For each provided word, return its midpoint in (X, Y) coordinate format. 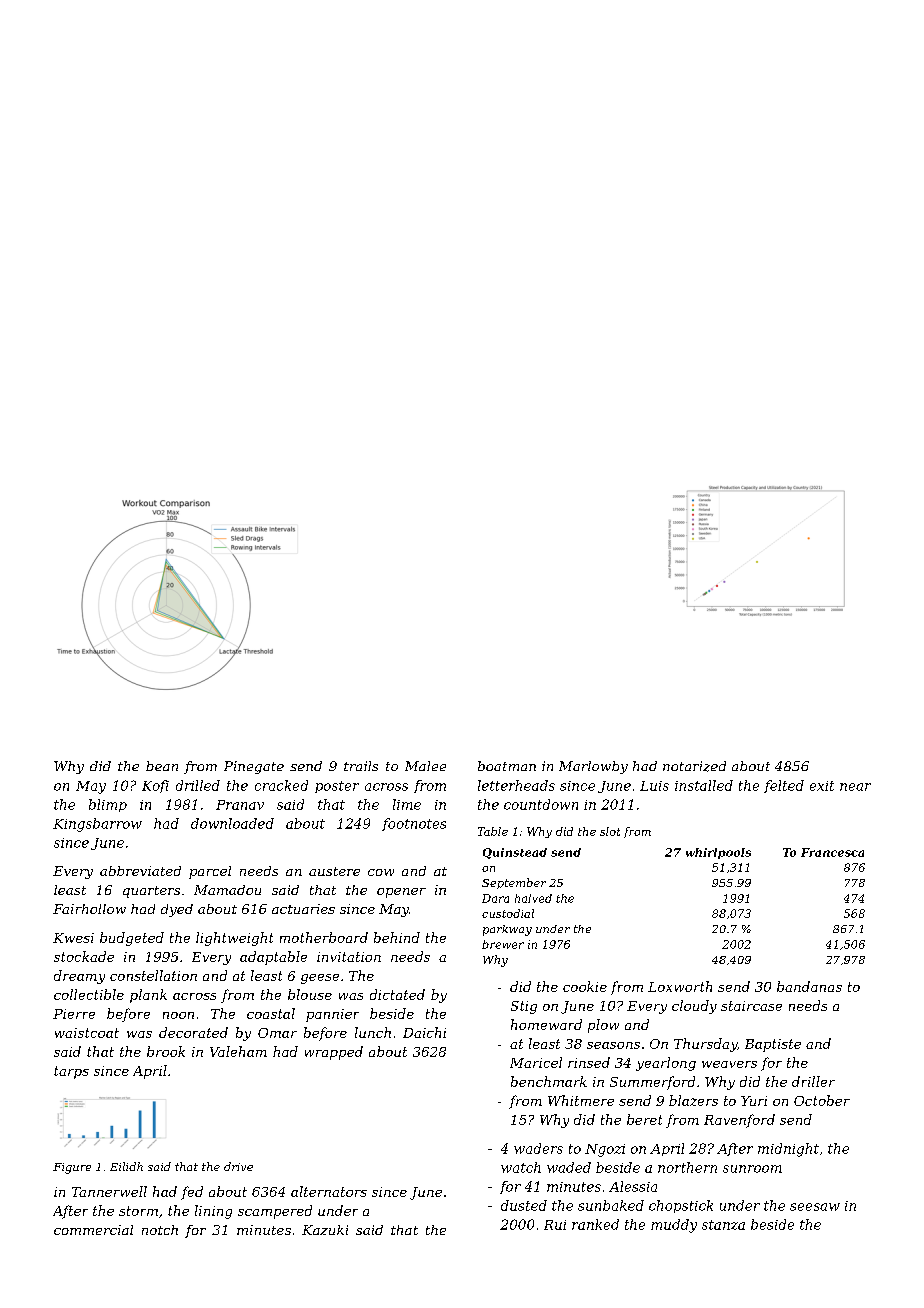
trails (361, 766)
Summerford (652, 1083)
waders (538, 1148)
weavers (729, 1064)
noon (178, 1015)
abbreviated (140, 871)
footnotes (414, 824)
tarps (71, 1072)
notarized (694, 766)
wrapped (334, 1053)
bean (162, 766)
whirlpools (718, 853)
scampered (275, 1212)
